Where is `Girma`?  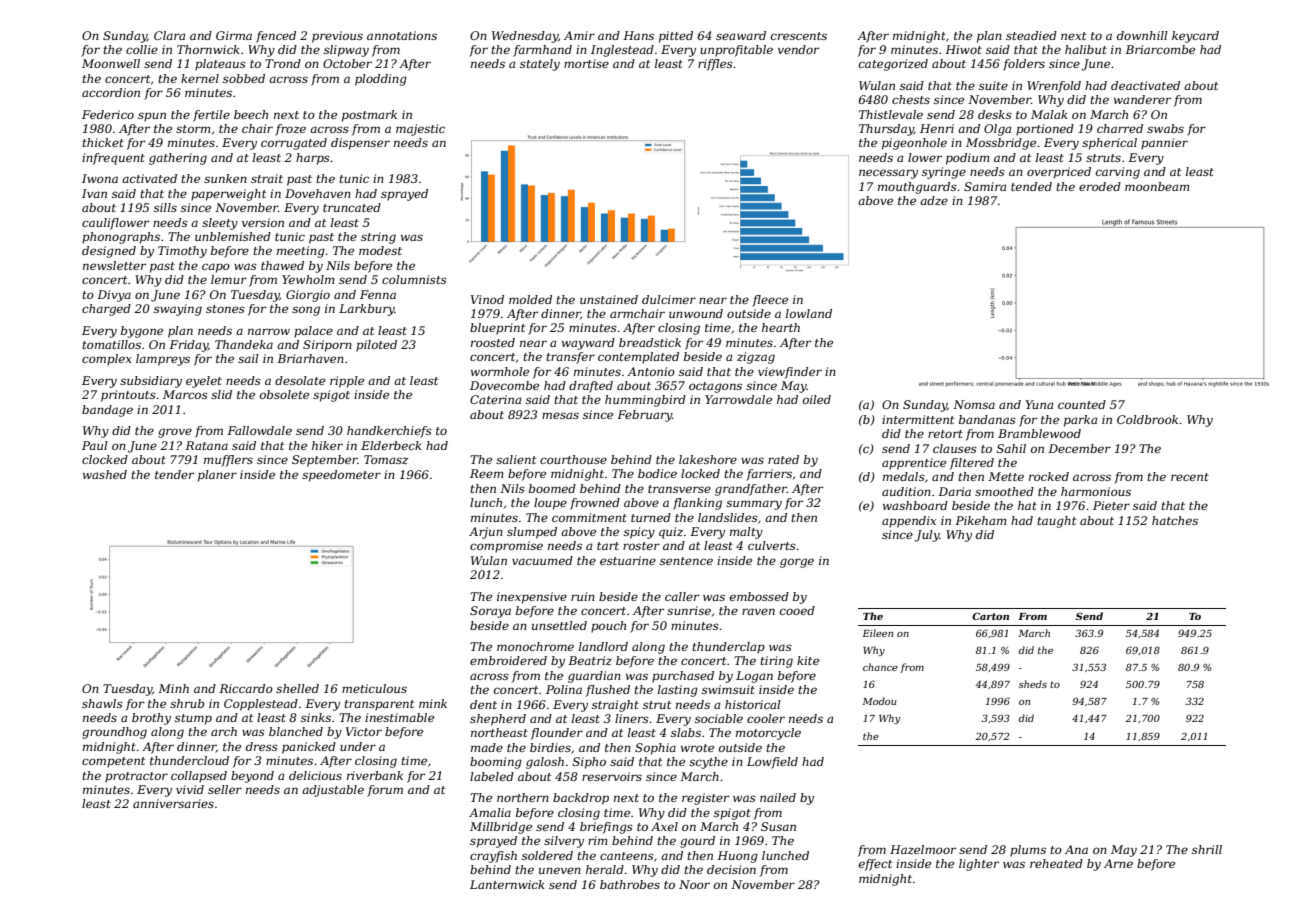 Girma is located at coordinates (234, 35).
